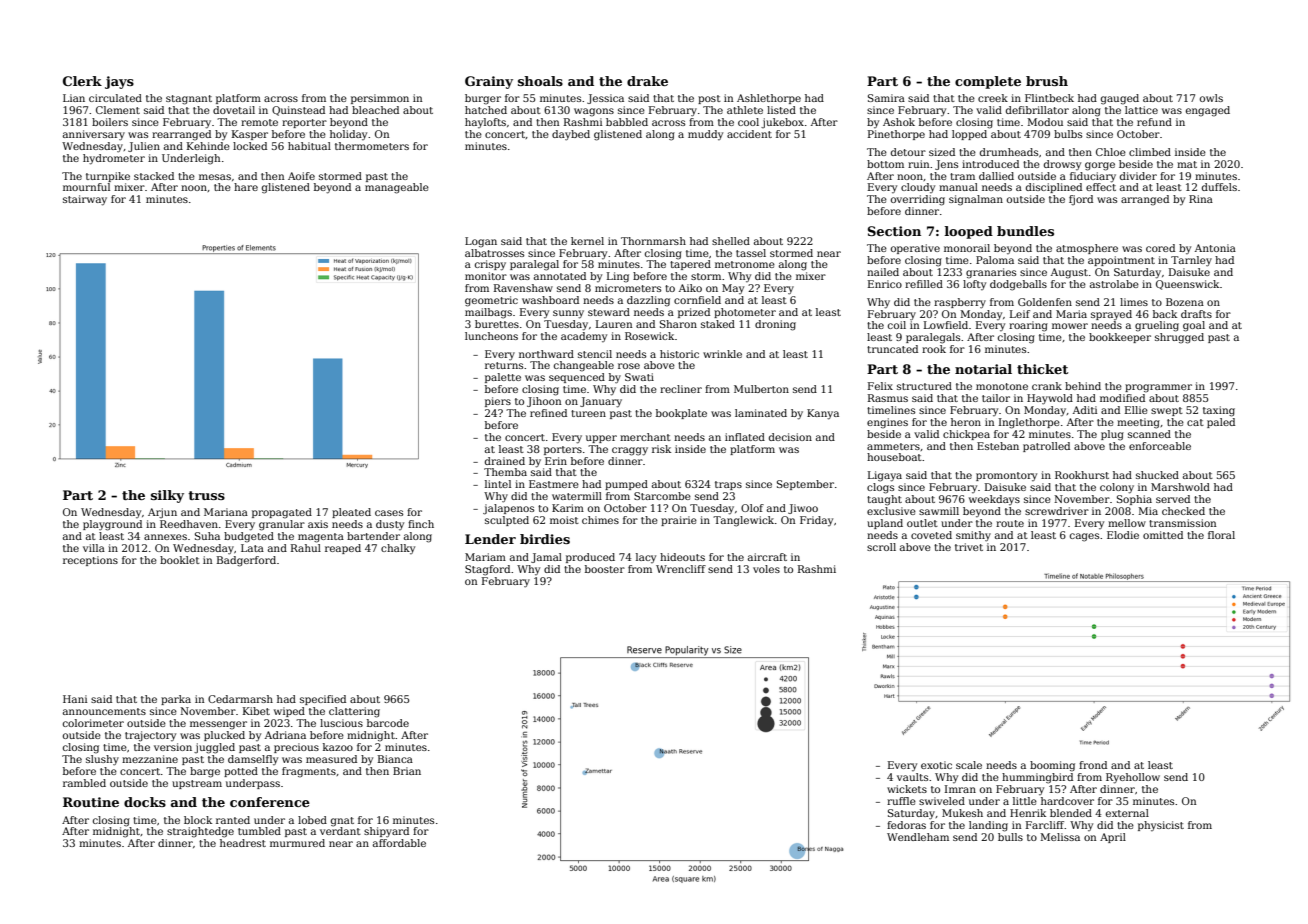  Describe the element at coordinates (112, 525) in the image. I see `playground` at that location.
